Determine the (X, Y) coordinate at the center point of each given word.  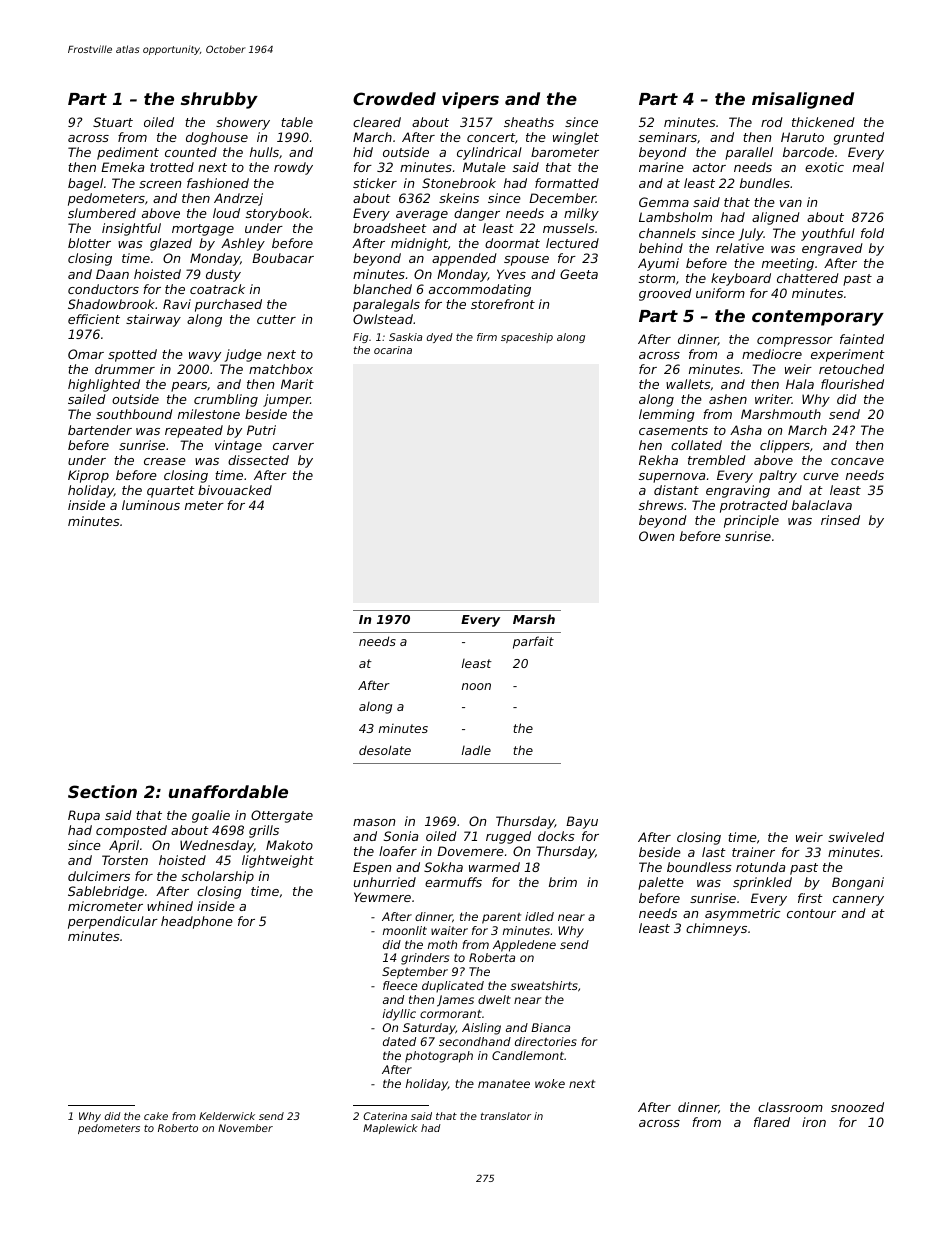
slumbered (102, 213)
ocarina (393, 350)
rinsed (840, 520)
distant (676, 490)
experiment (848, 355)
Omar (86, 354)
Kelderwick (227, 1116)
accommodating (480, 290)
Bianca (550, 1027)
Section (102, 791)
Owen (656, 536)
